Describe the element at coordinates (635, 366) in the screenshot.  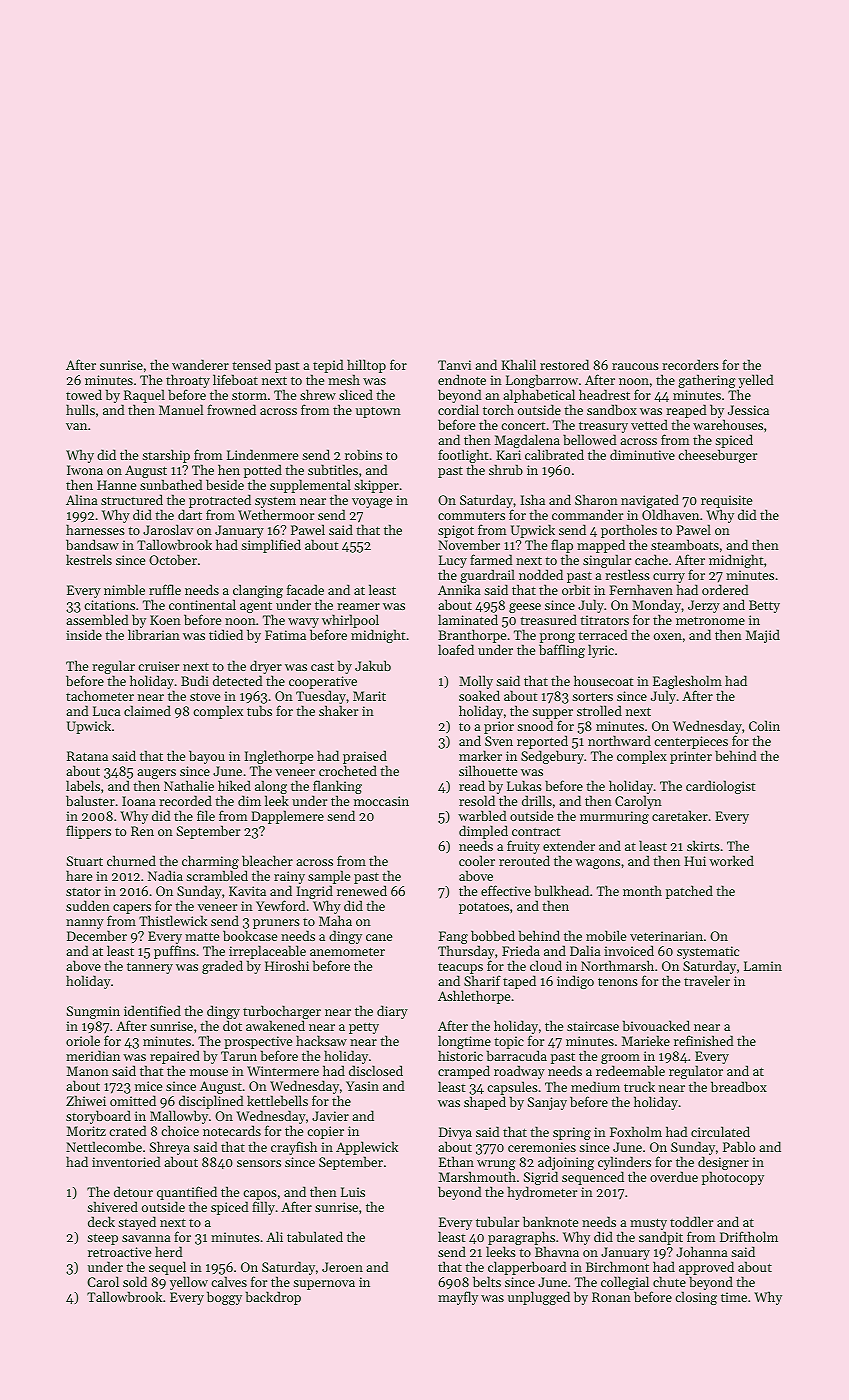
I see `raucous` at that location.
